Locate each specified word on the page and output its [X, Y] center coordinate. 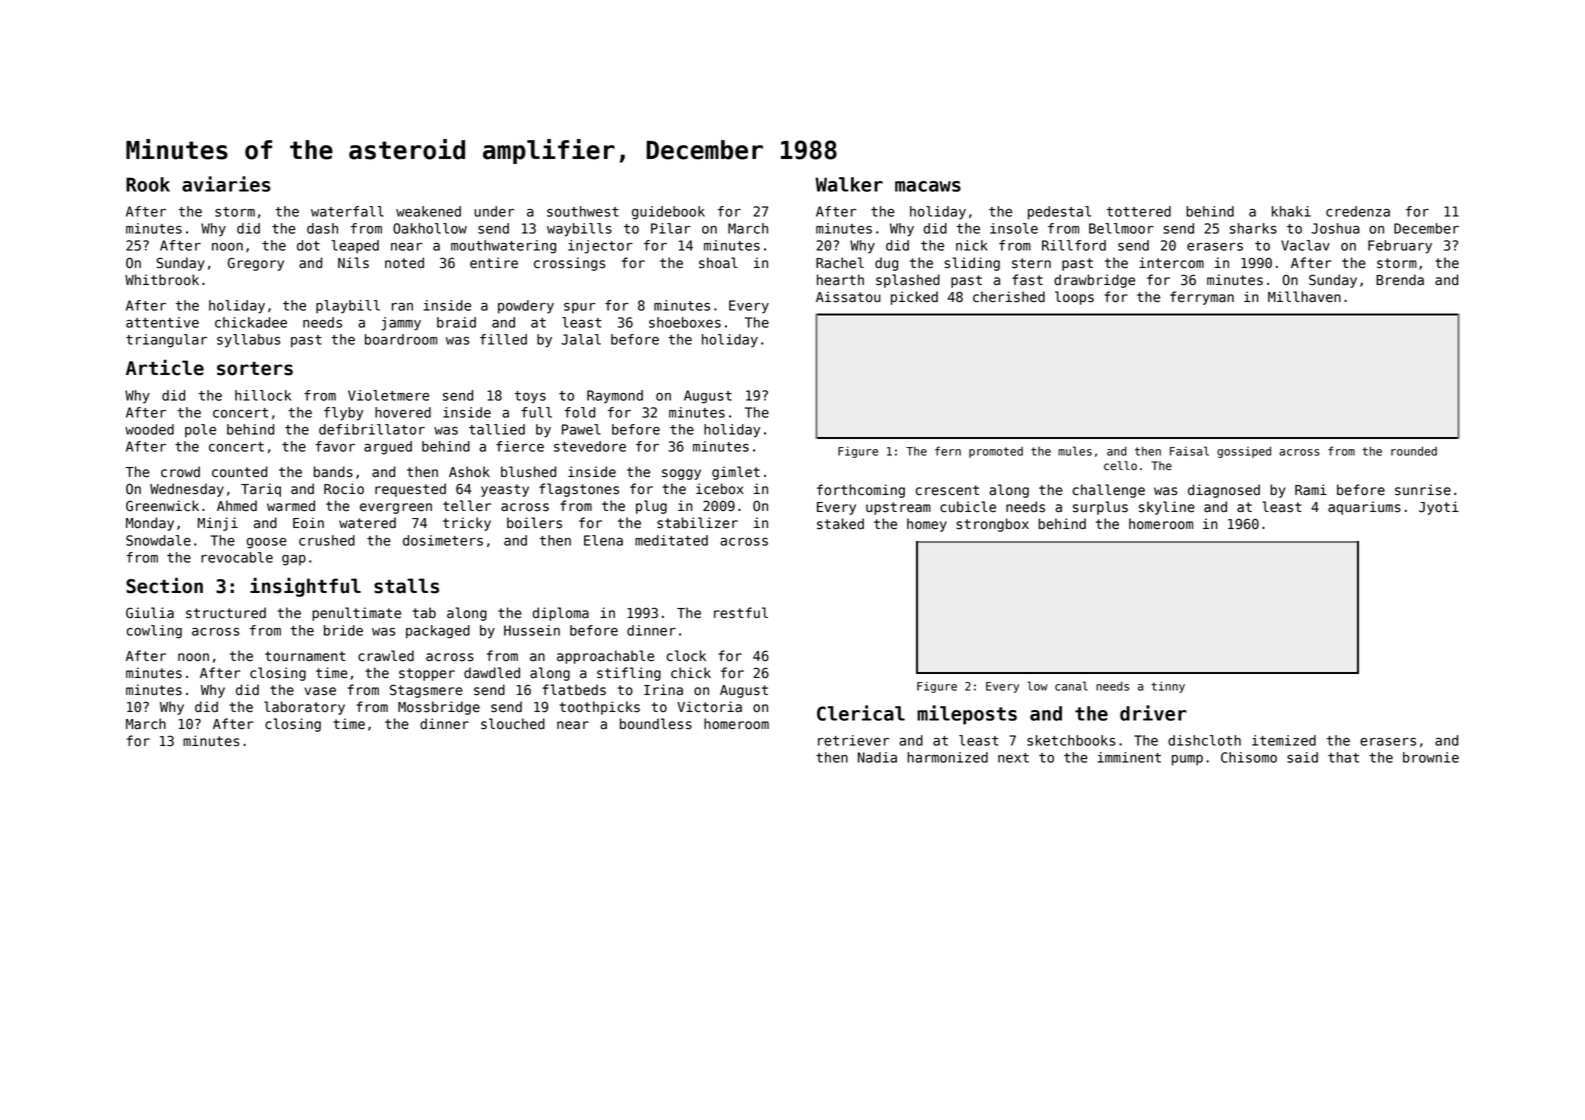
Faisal [1189, 451]
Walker [849, 184]
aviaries [226, 184]
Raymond [615, 397]
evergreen [396, 508]
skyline [1167, 508]
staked [840, 524]
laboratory [304, 708]
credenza [1358, 211]
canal [1071, 686]
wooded [149, 429]
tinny [1168, 687]
